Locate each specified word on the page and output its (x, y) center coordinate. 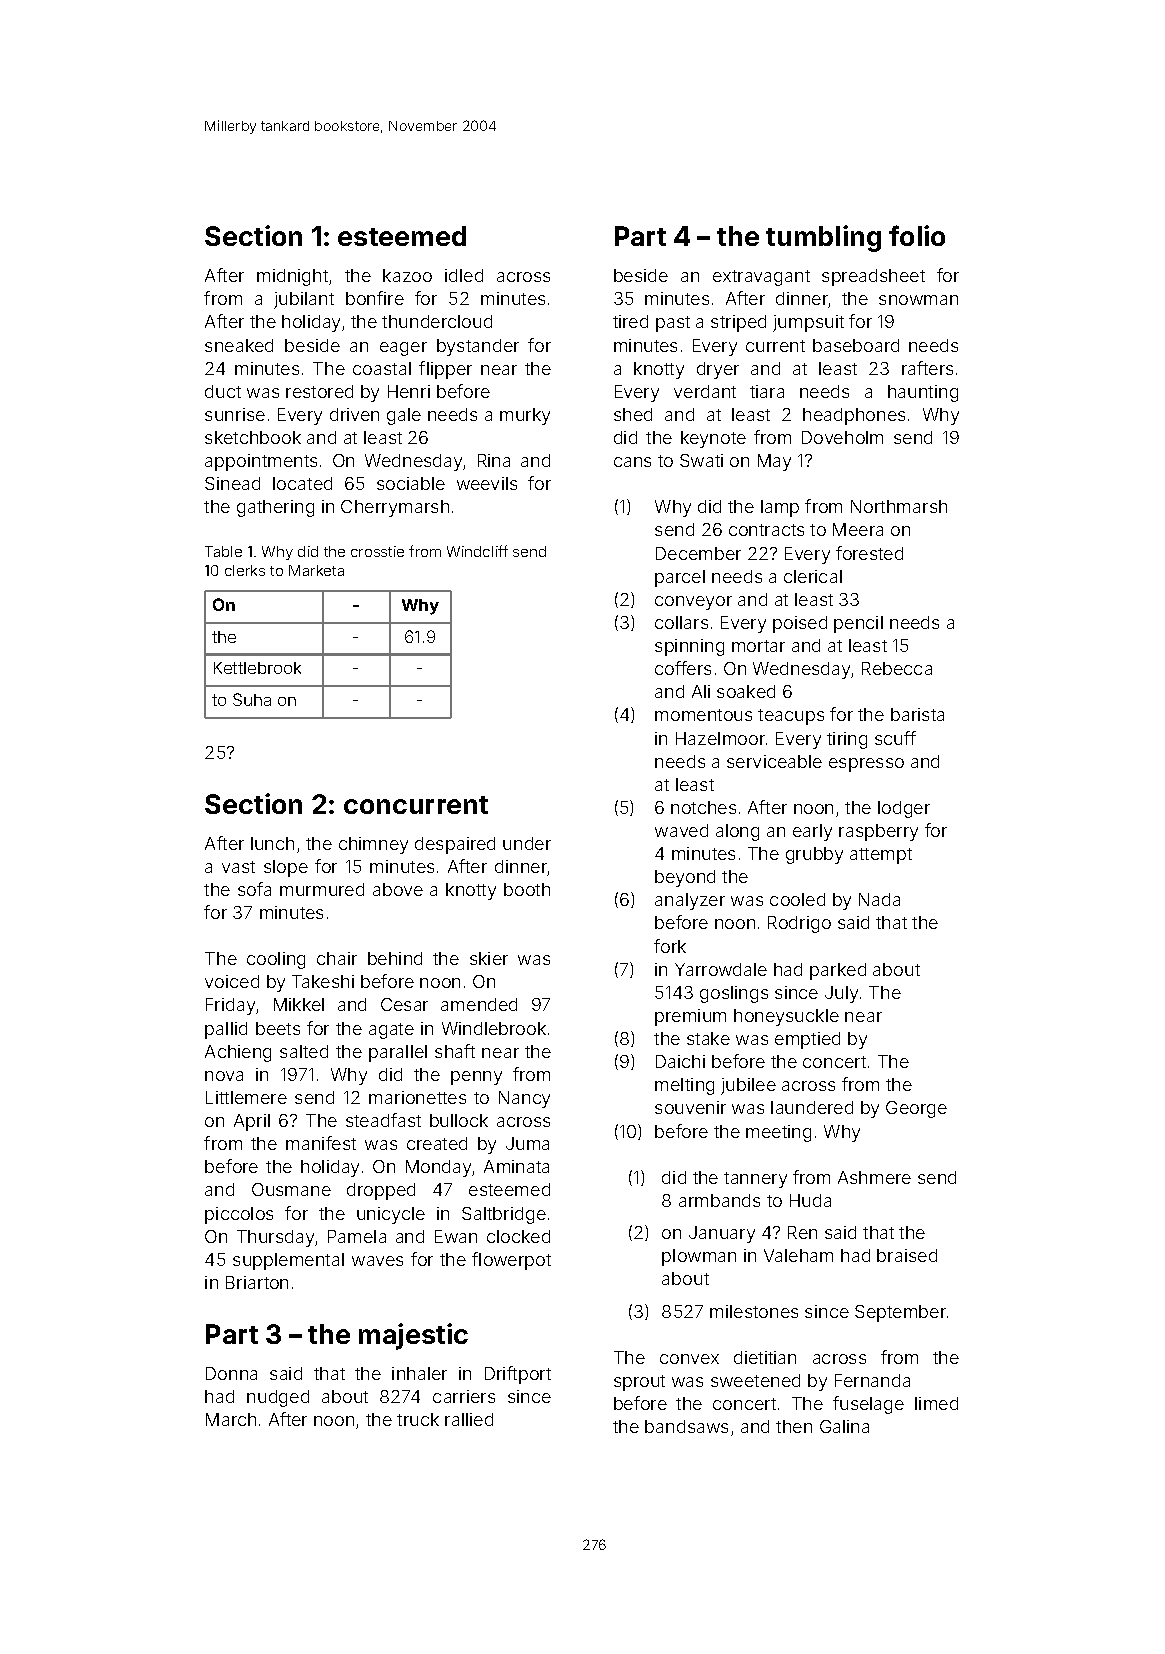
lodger (904, 809)
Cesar (404, 1004)
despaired (455, 845)
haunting (923, 393)
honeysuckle (786, 1017)
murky (525, 416)
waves (377, 1261)
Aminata (516, 1166)
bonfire (375, 298)
